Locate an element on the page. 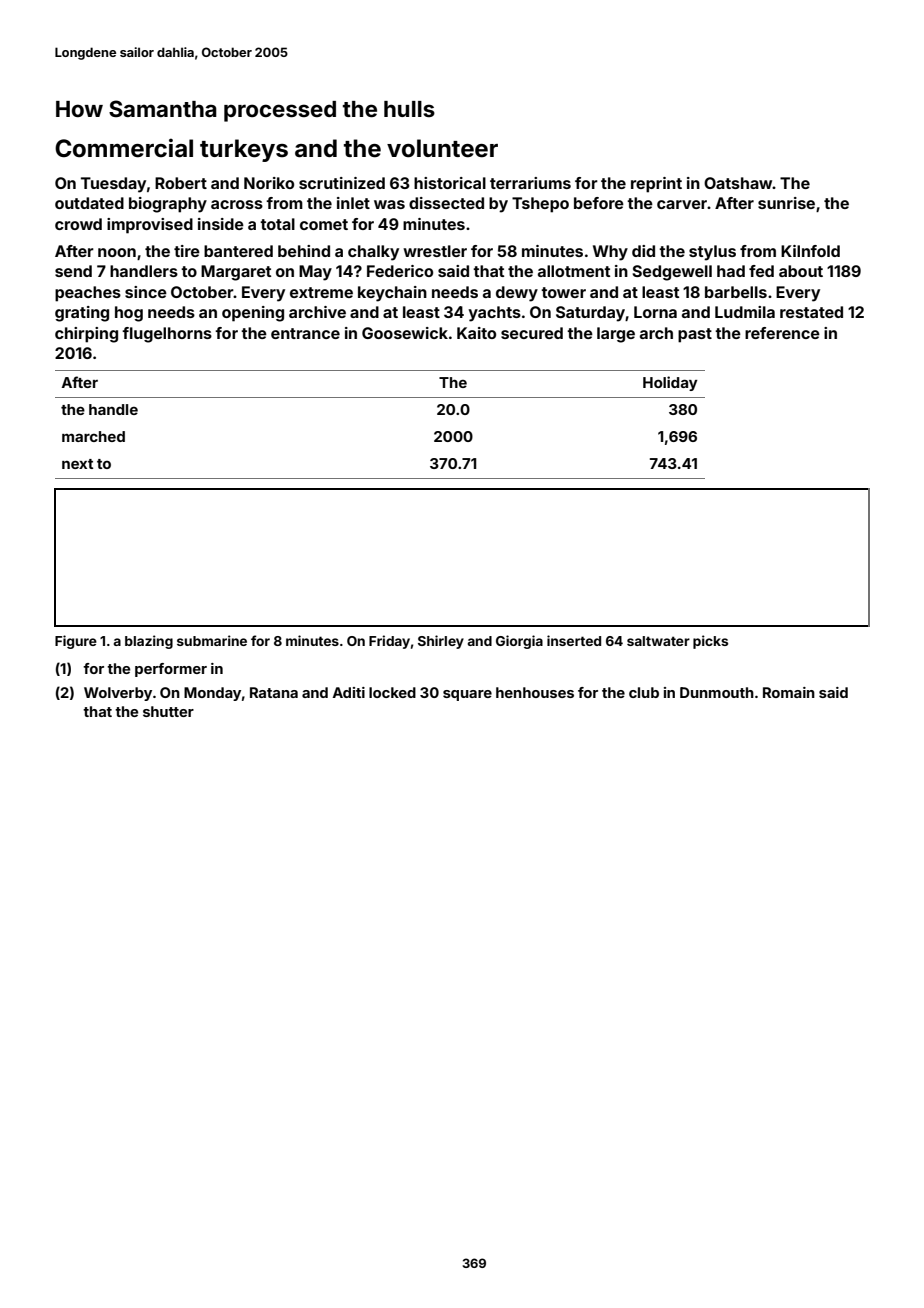 The height and width of the image is (1308, 924). picks is located at coordinates (710, 642).
